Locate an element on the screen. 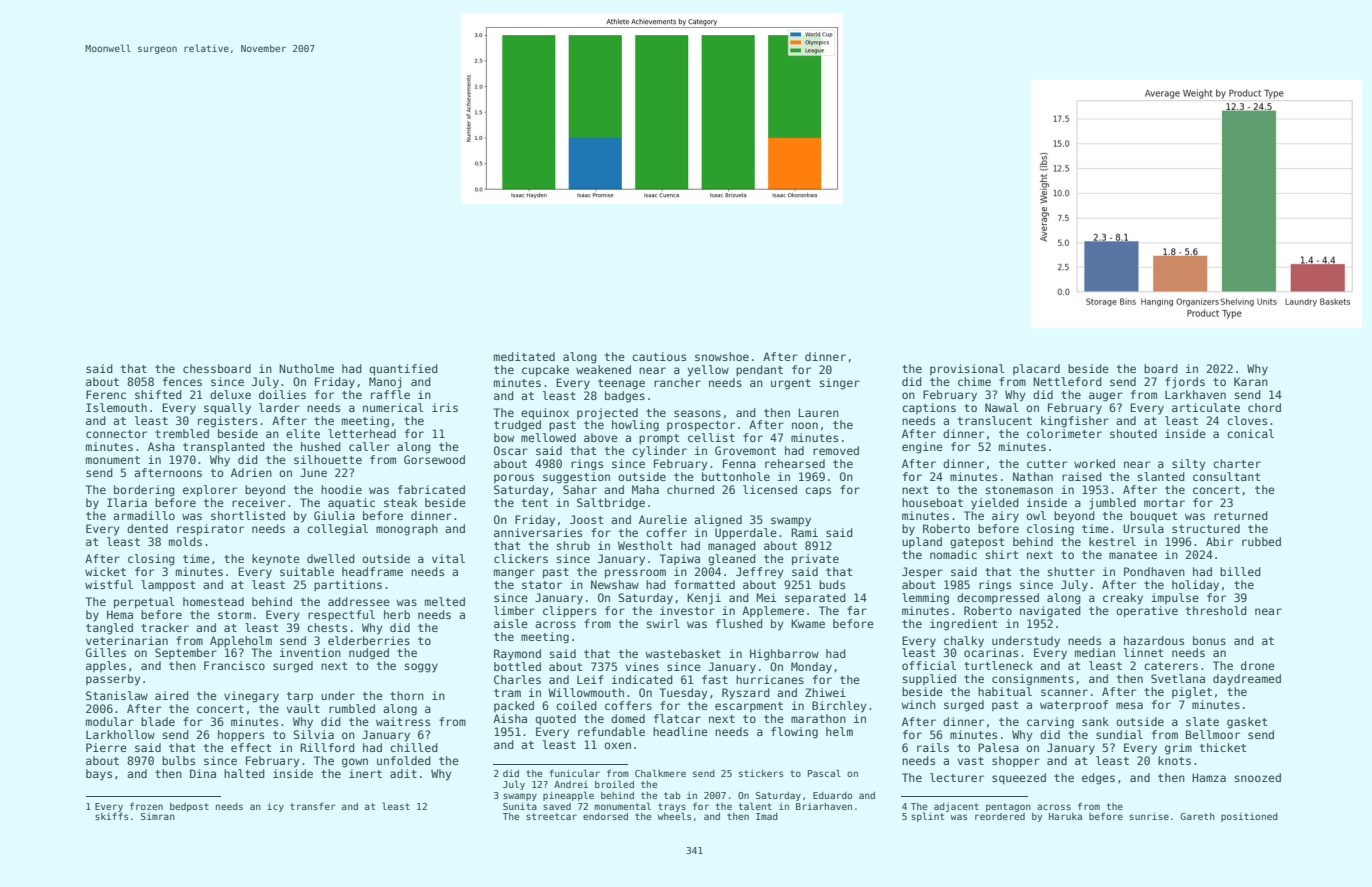 The image size is (1372, 887). Fenna is located at coordinates (739, 463).
